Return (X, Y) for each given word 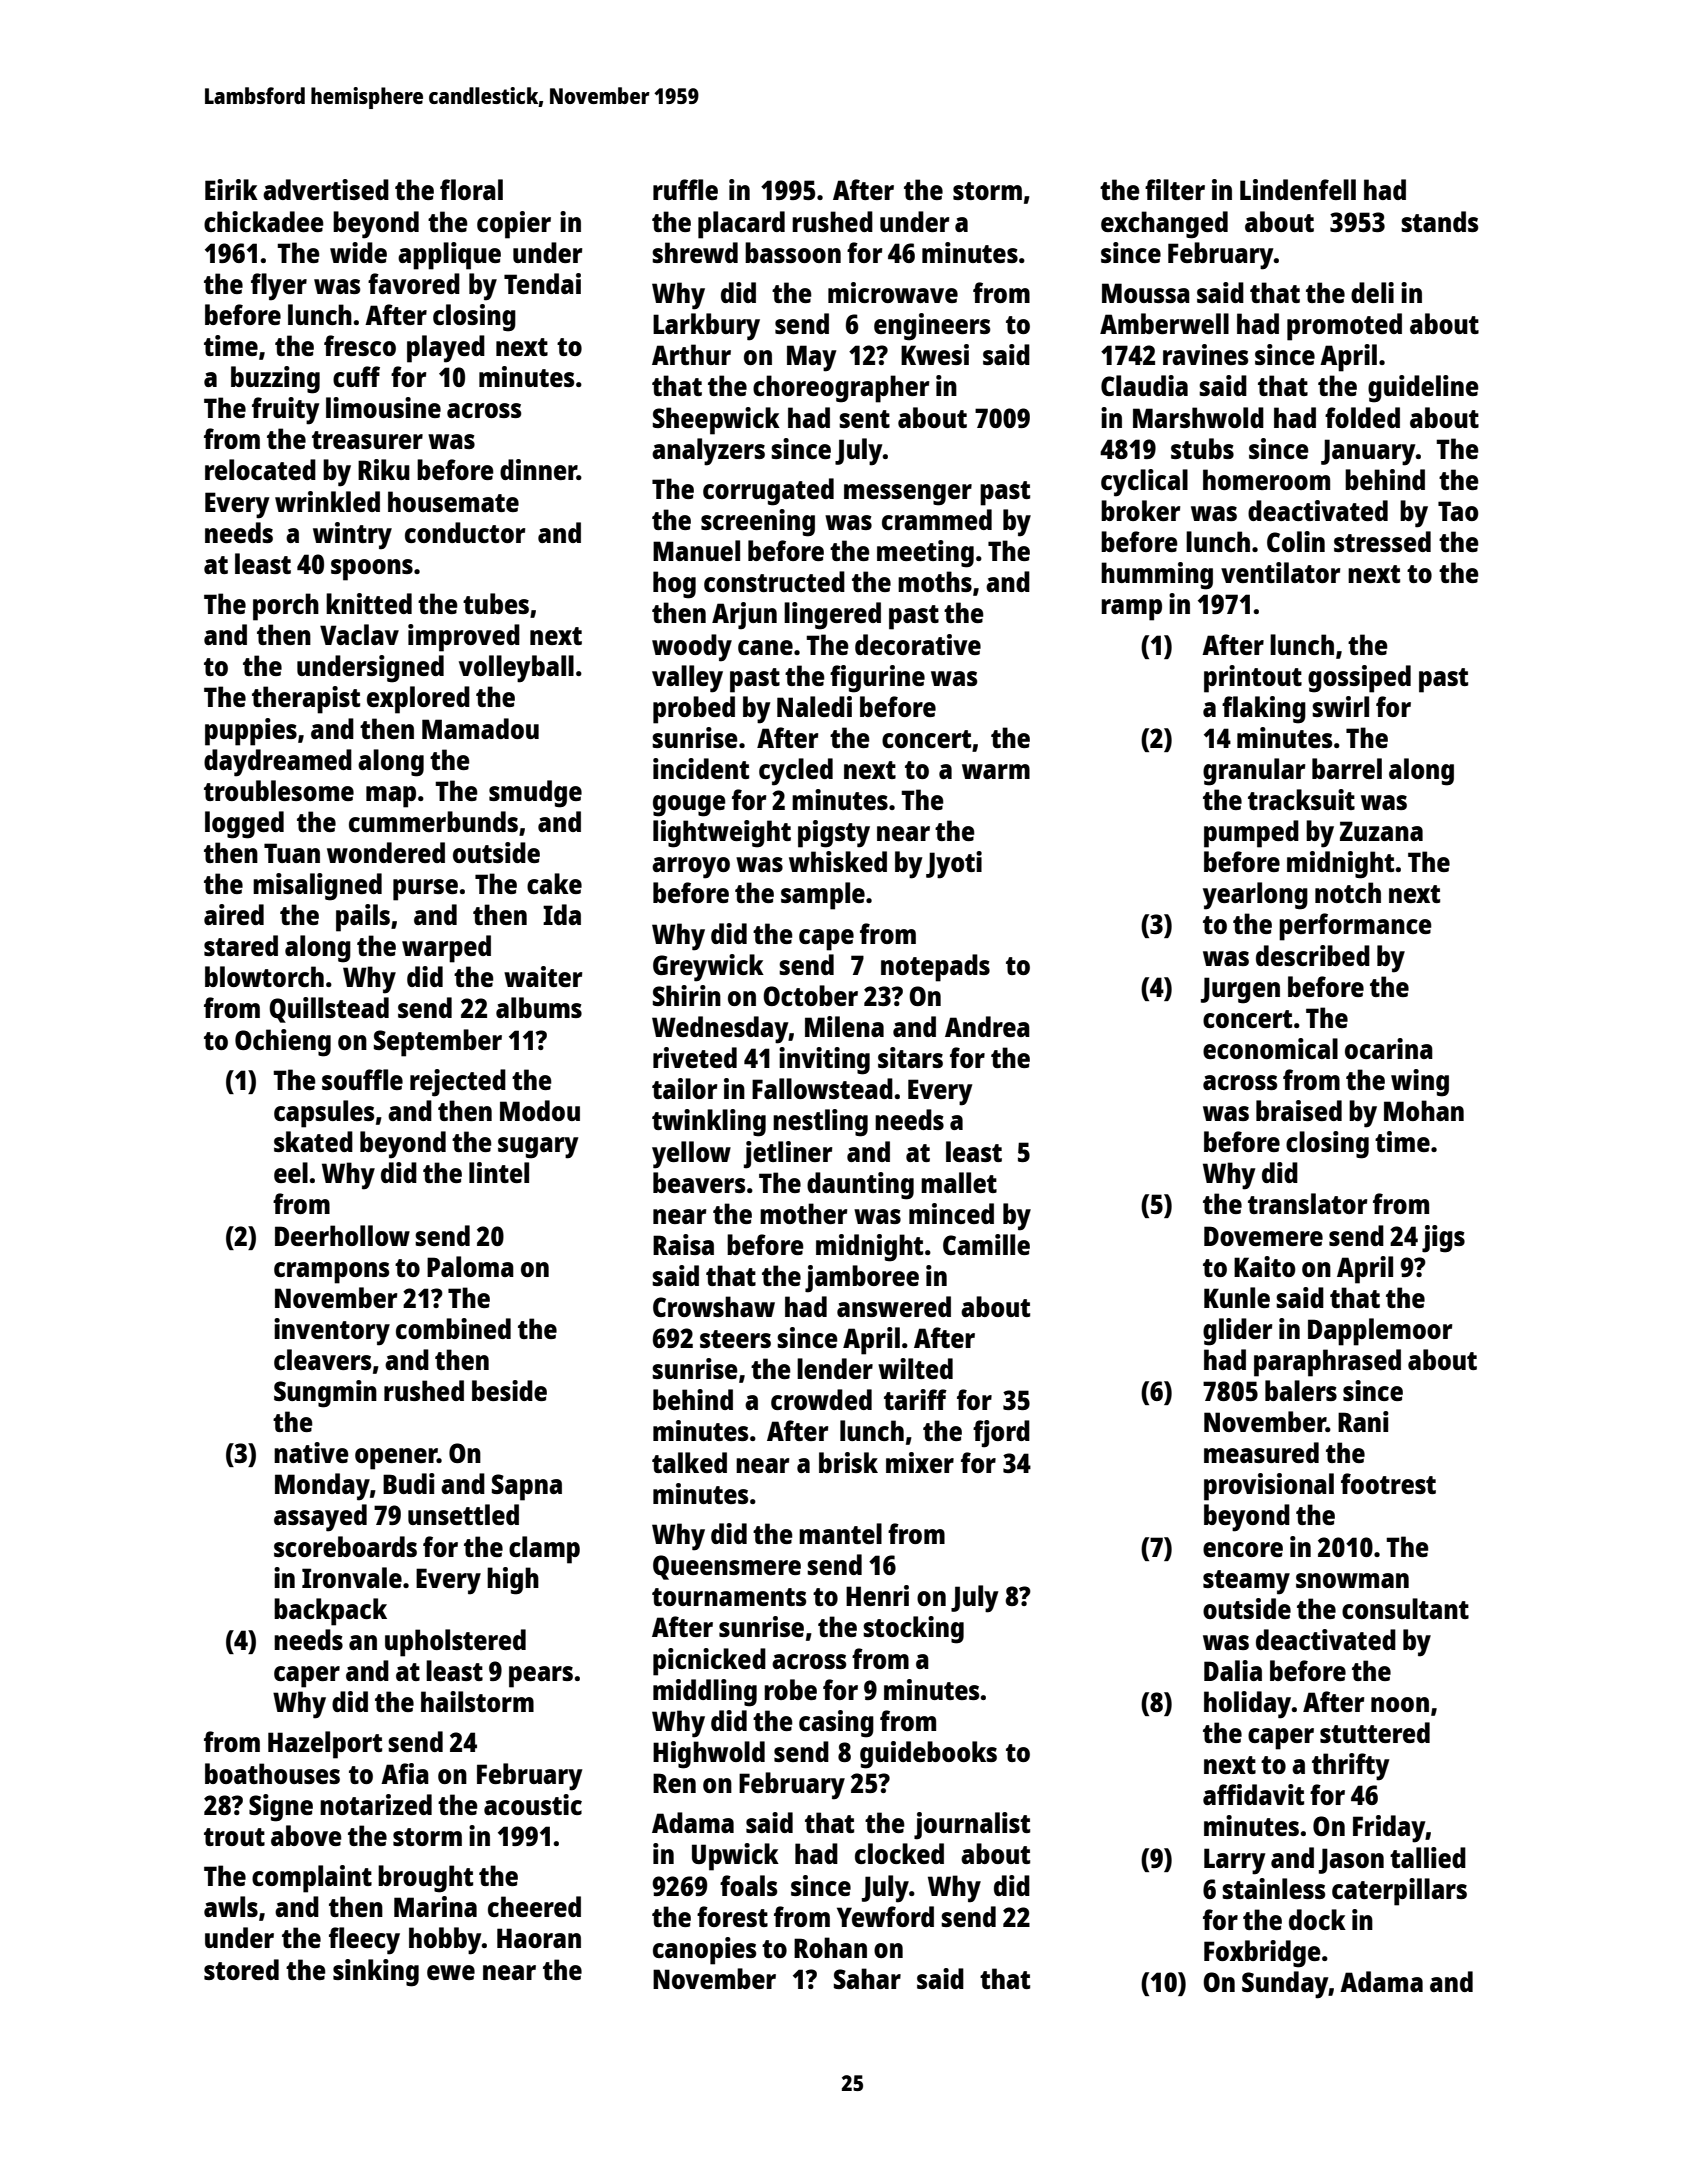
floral (471, 189)
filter (1175, 189)
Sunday (1285, 1985)
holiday (1247, 1705)
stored (241, 1969)
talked (689, 1462)
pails (363, 918)
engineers (932, 327)
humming (1157, 576)
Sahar (867, 1978)
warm (996, 771)
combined (453, 1328)
